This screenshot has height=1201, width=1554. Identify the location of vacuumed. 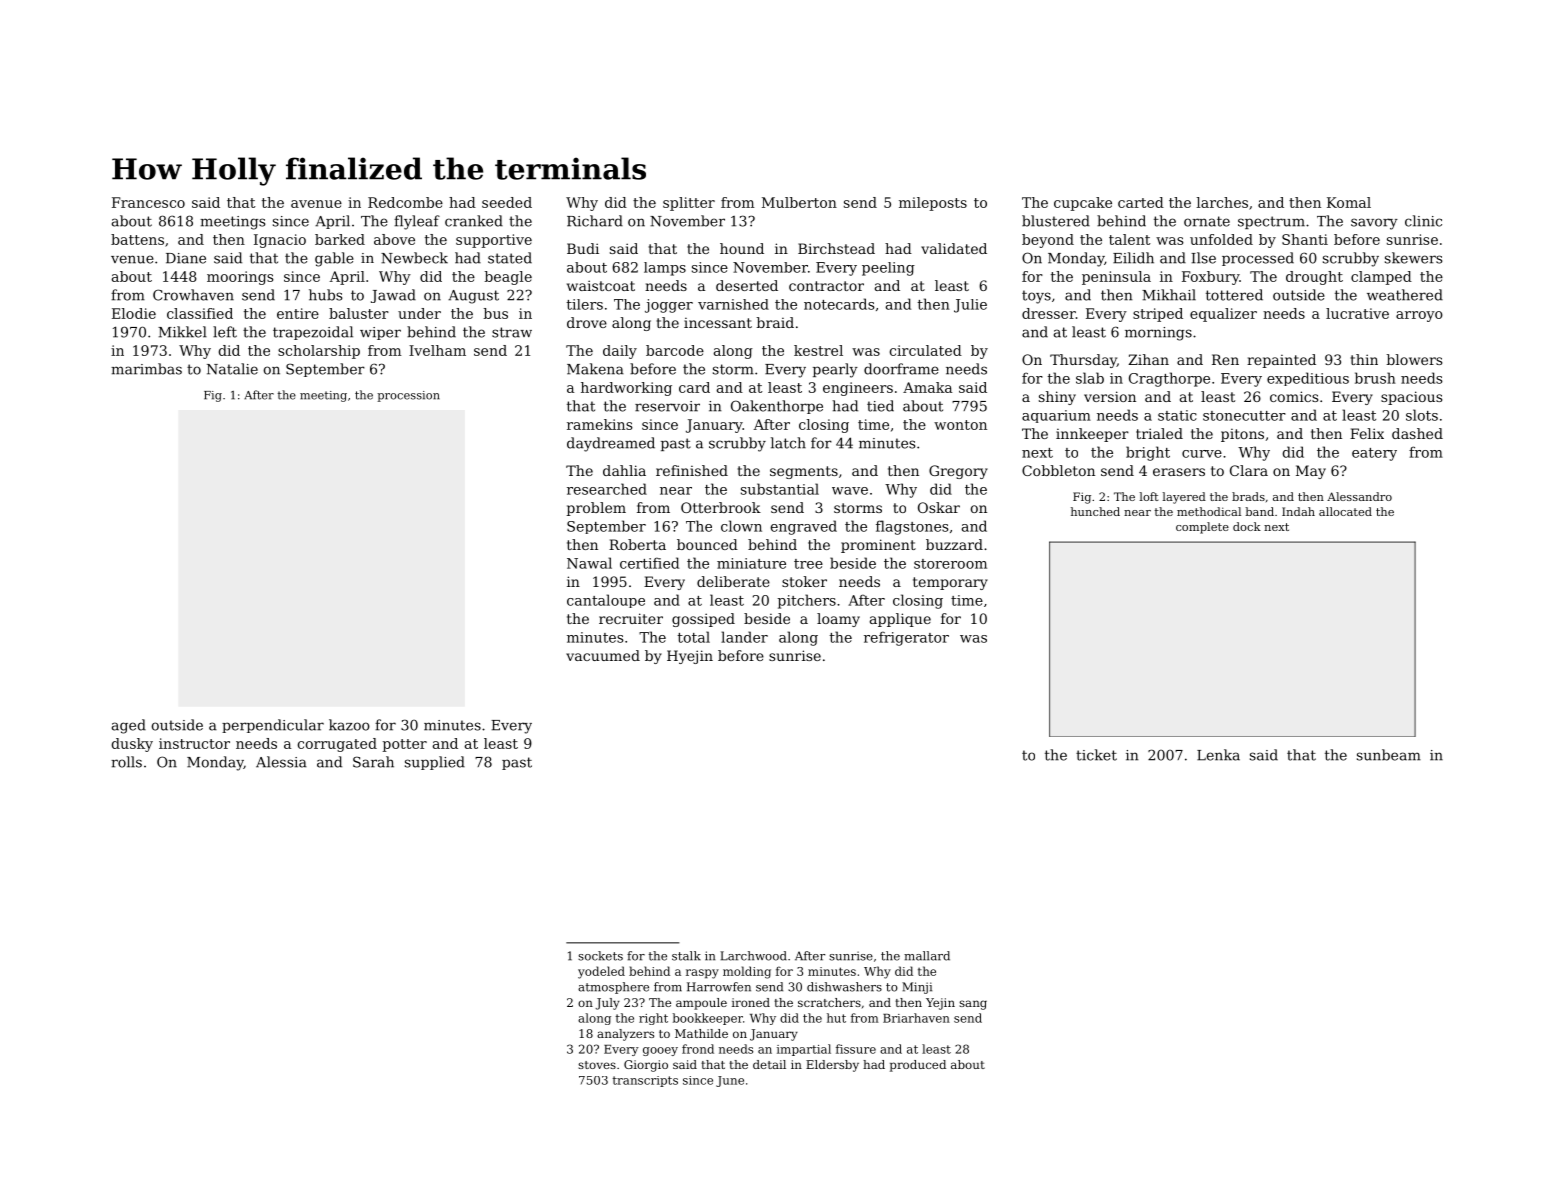
(603, 655).
